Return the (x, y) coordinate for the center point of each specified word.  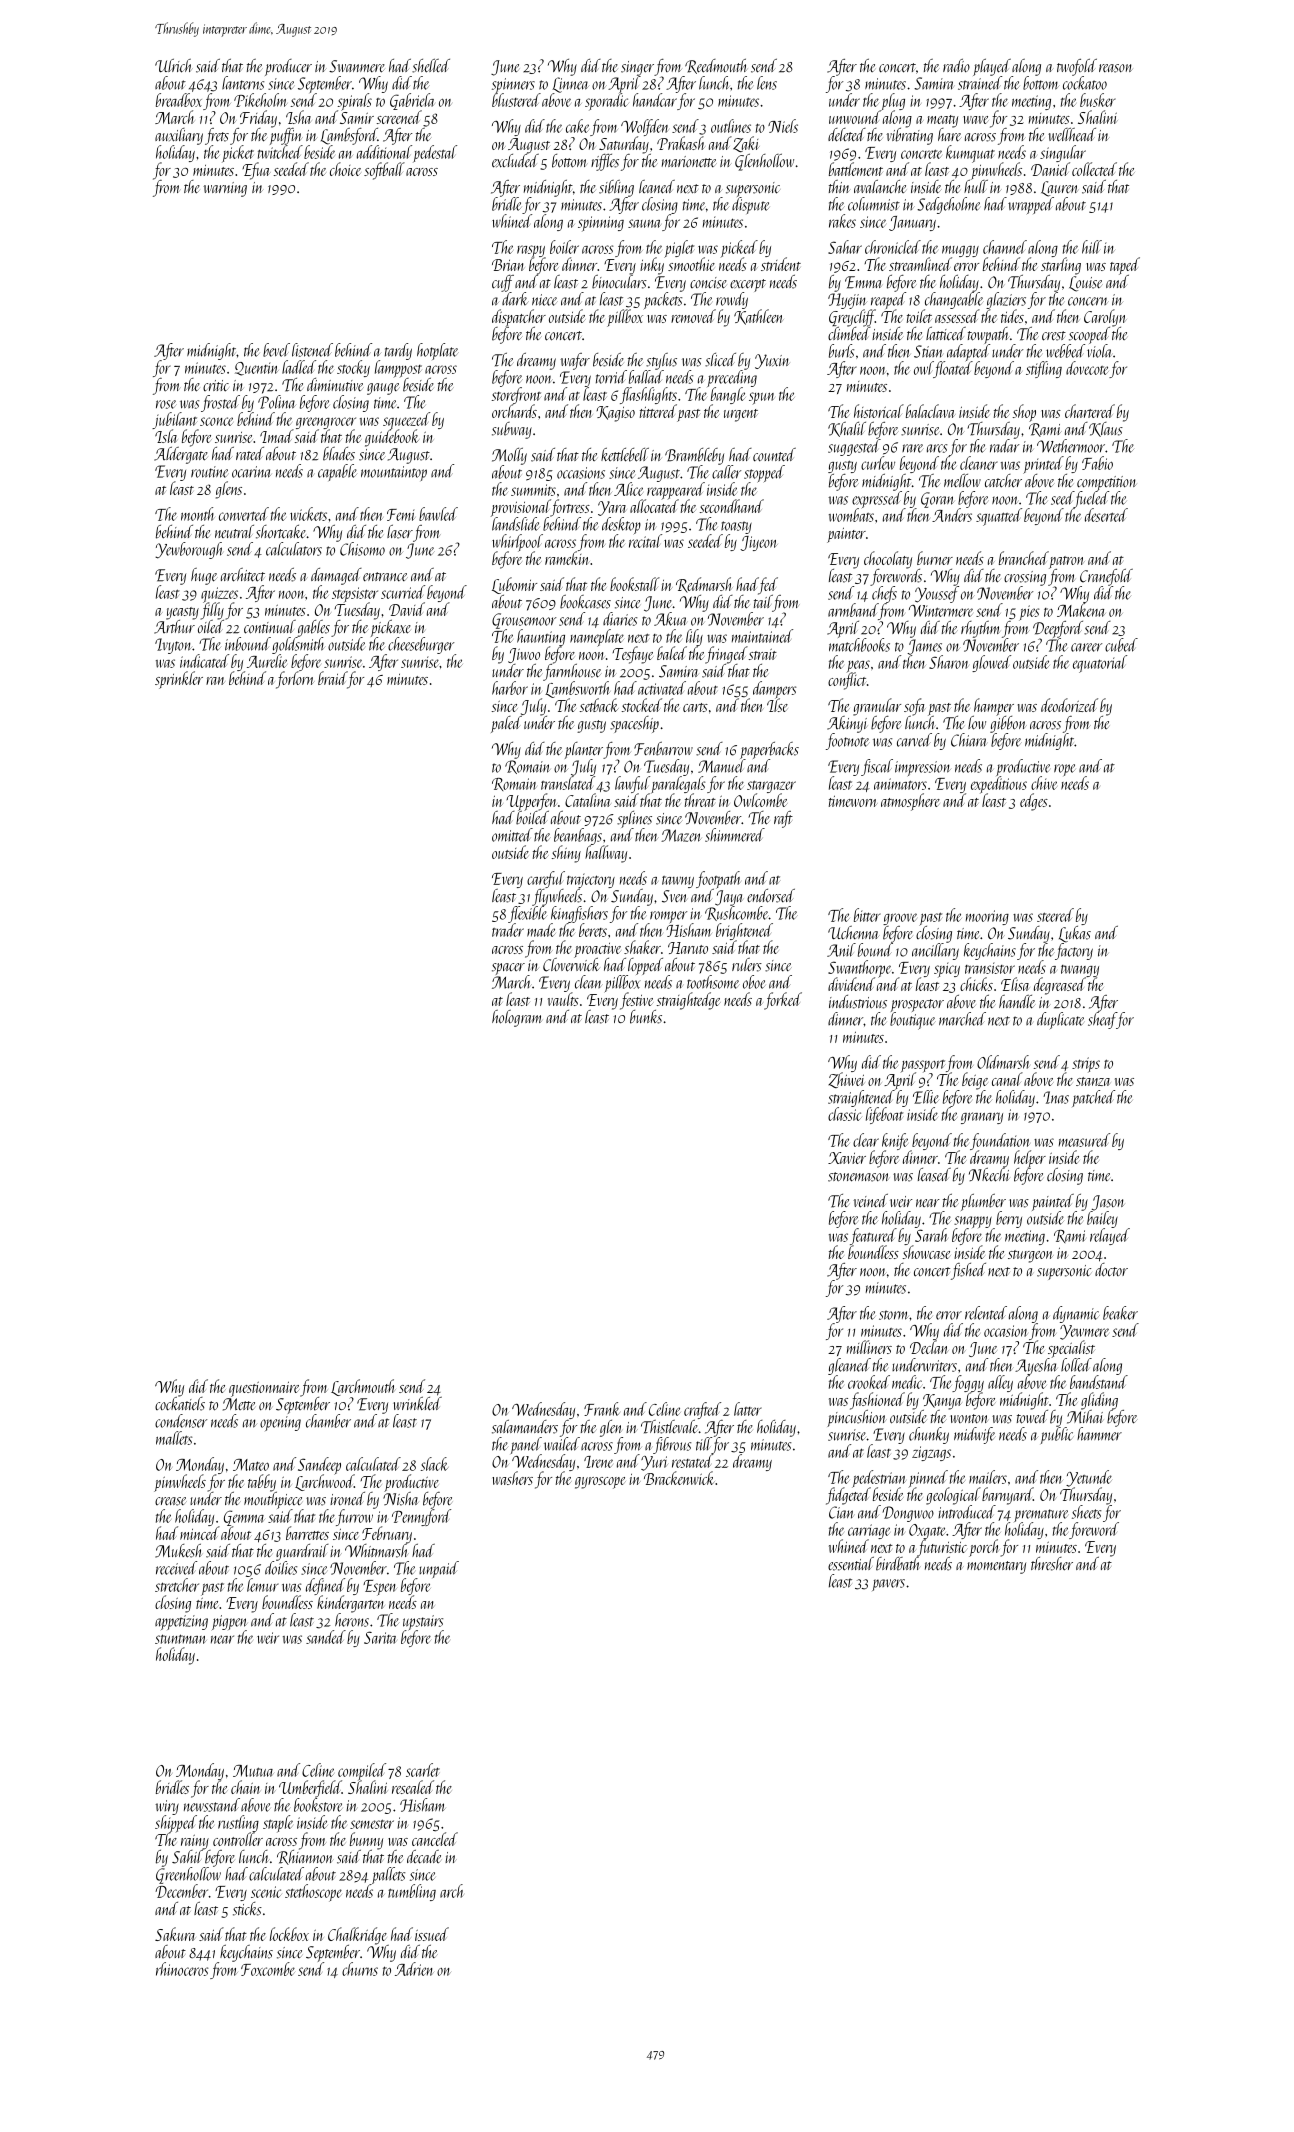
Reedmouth (716, 66)
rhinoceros (182, 1969)
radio (956, 65)
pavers (888, 1585)
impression (923, 768)
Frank (602, 1409)
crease (171, 1501)
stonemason (858, 1177)
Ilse (777, 705)
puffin (286, 136)
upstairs (423, 1622)
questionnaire (264, 1389)
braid (332, 678)
